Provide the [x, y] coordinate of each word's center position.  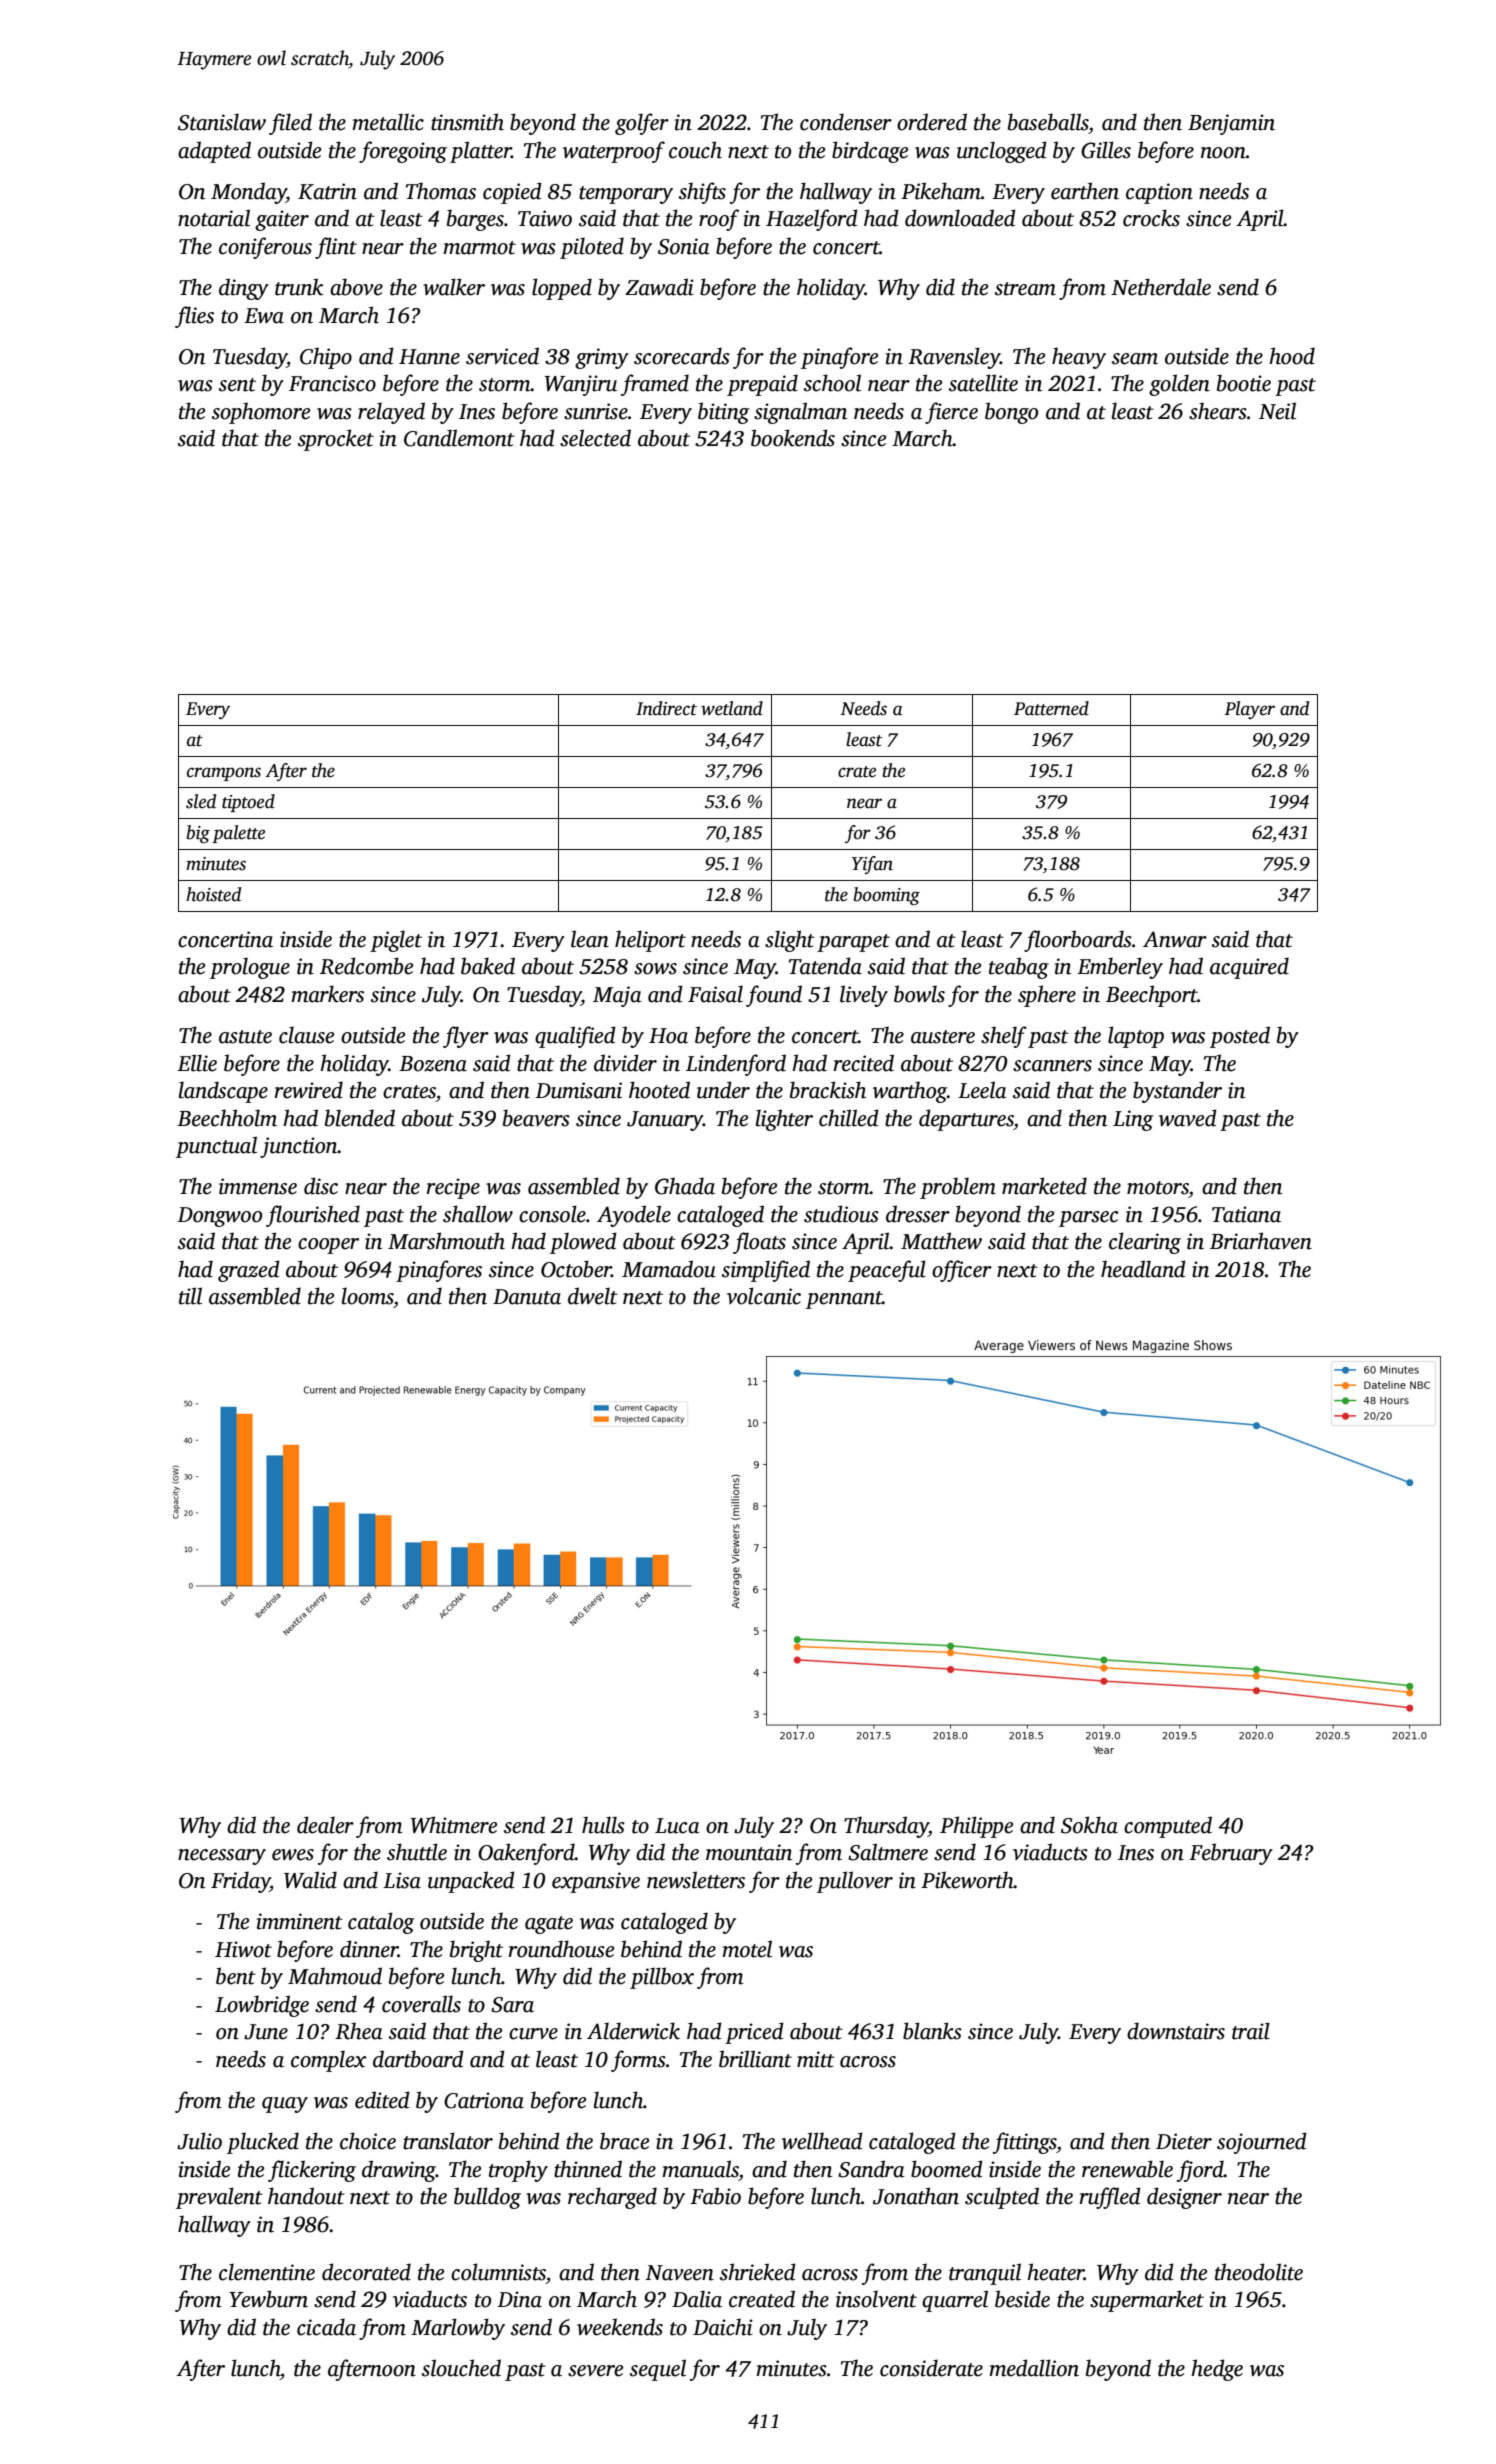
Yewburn [268, 2299]
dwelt [593, 1296]
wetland [732, 708]
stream [1025, 289]
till [190, 1296]
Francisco [332, 383]
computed [1168, 1827]
